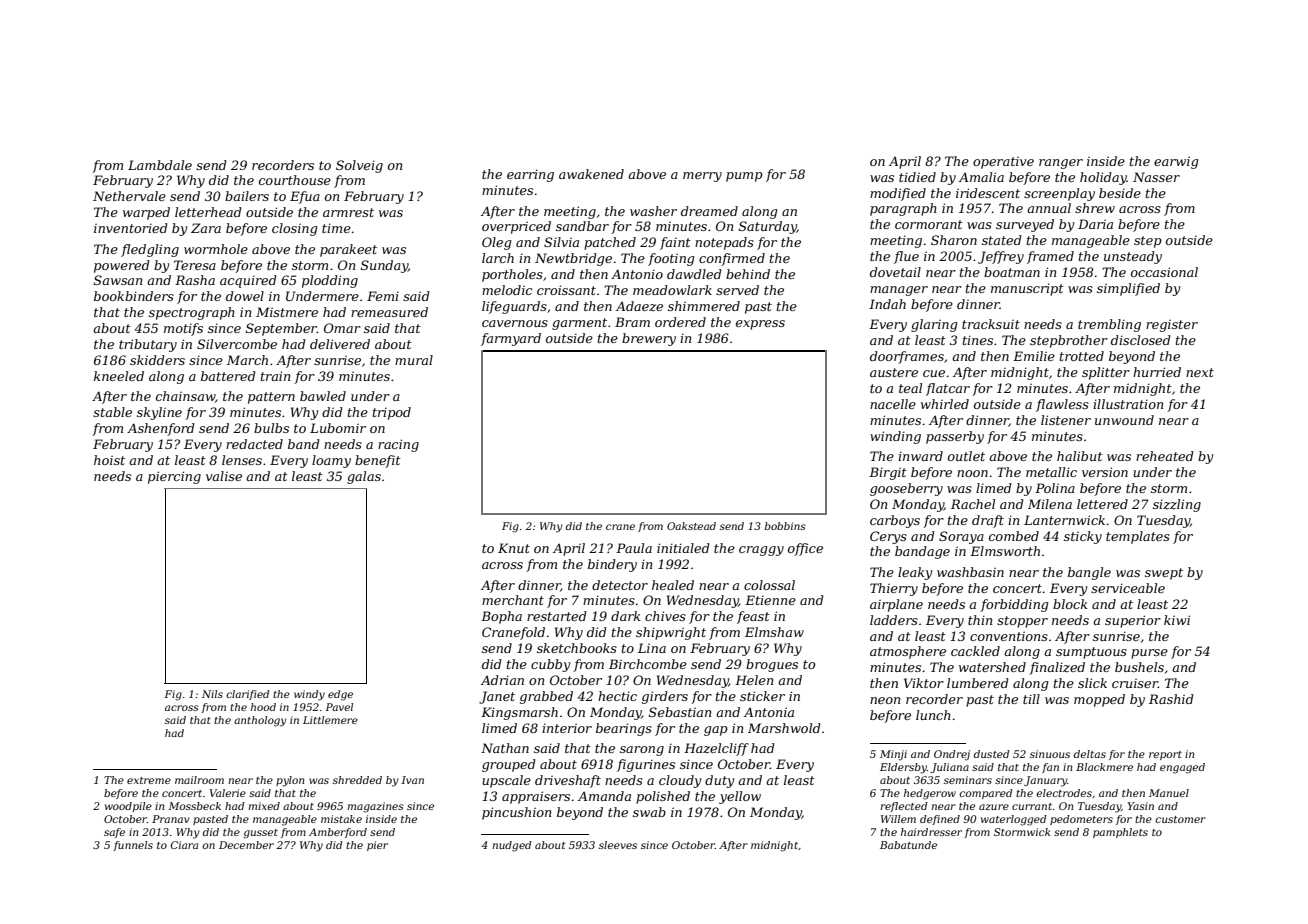 This screenshot has width=1308, height=924. Describe the element at coordinates (330, 720) in the screenshot. I see `Littlemere` at that location.
